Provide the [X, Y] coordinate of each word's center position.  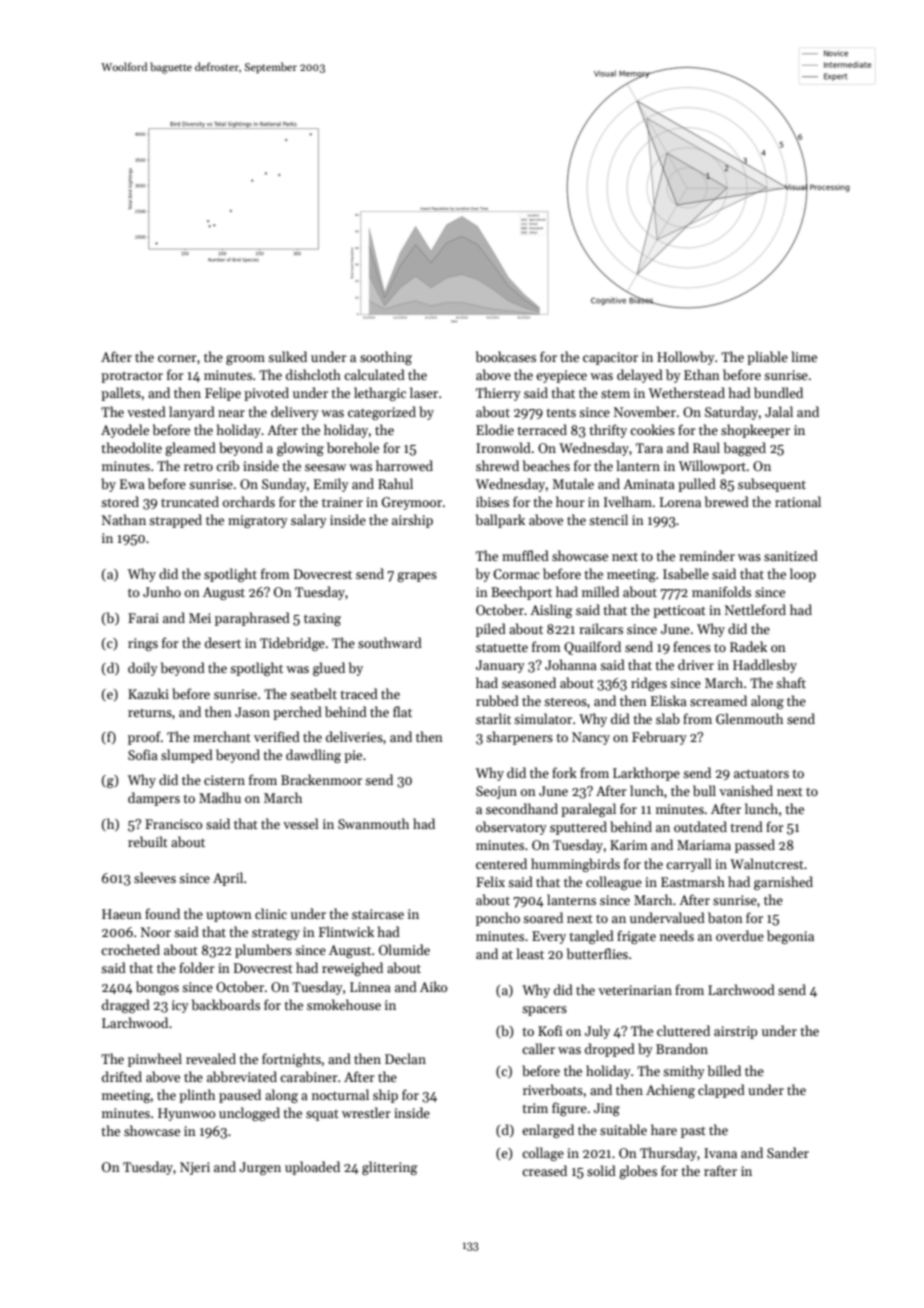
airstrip [735, 1032]
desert [223, 642]
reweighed [352, 969]
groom [245, 360]
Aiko [433, 986]
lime [804, 356]
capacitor [610, 358]
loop [803, 575]
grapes [417, 577]
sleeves [155, 877]
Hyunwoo [186, 1114]
